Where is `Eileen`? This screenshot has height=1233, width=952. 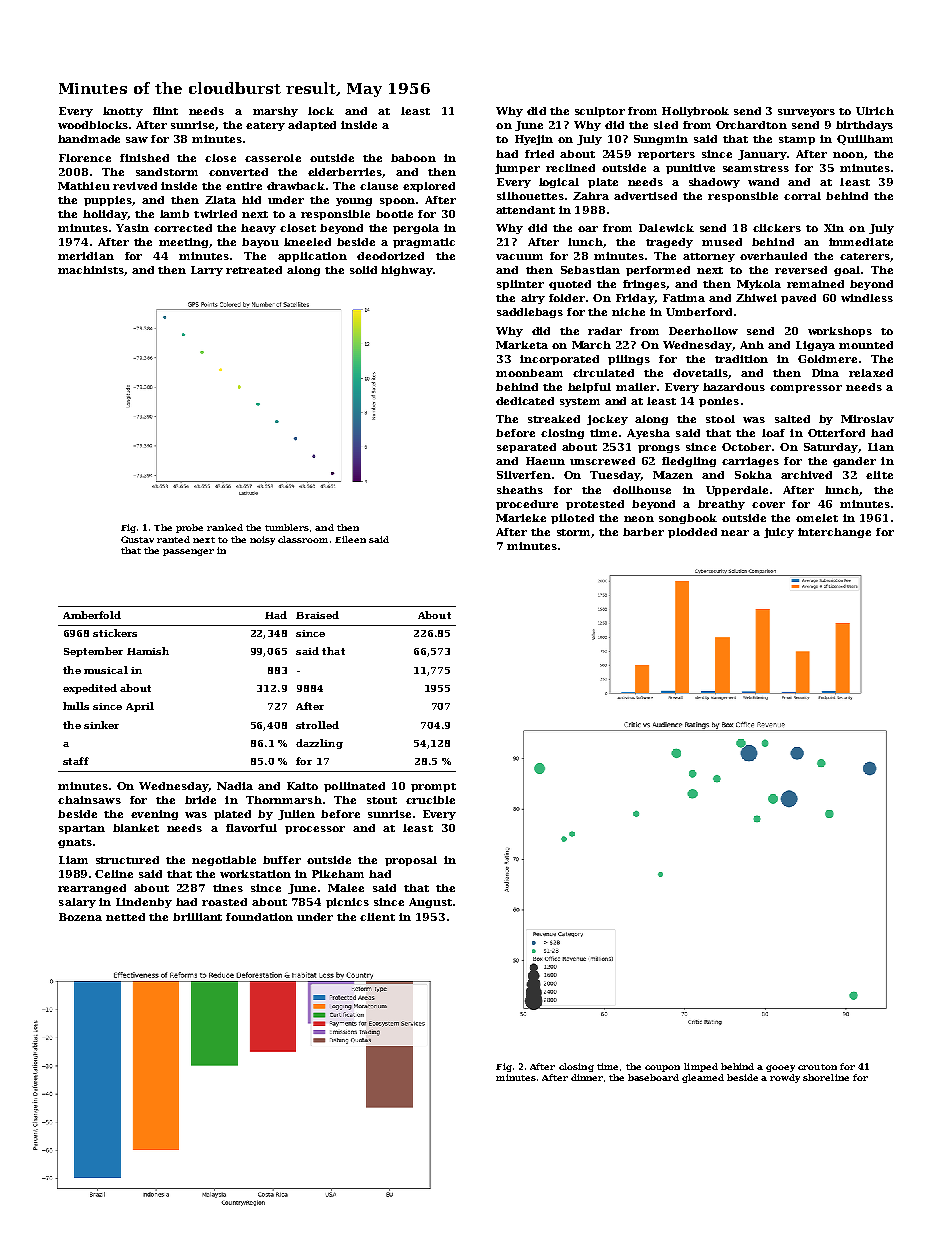 Eileen is located at coordinates (350, 539).
